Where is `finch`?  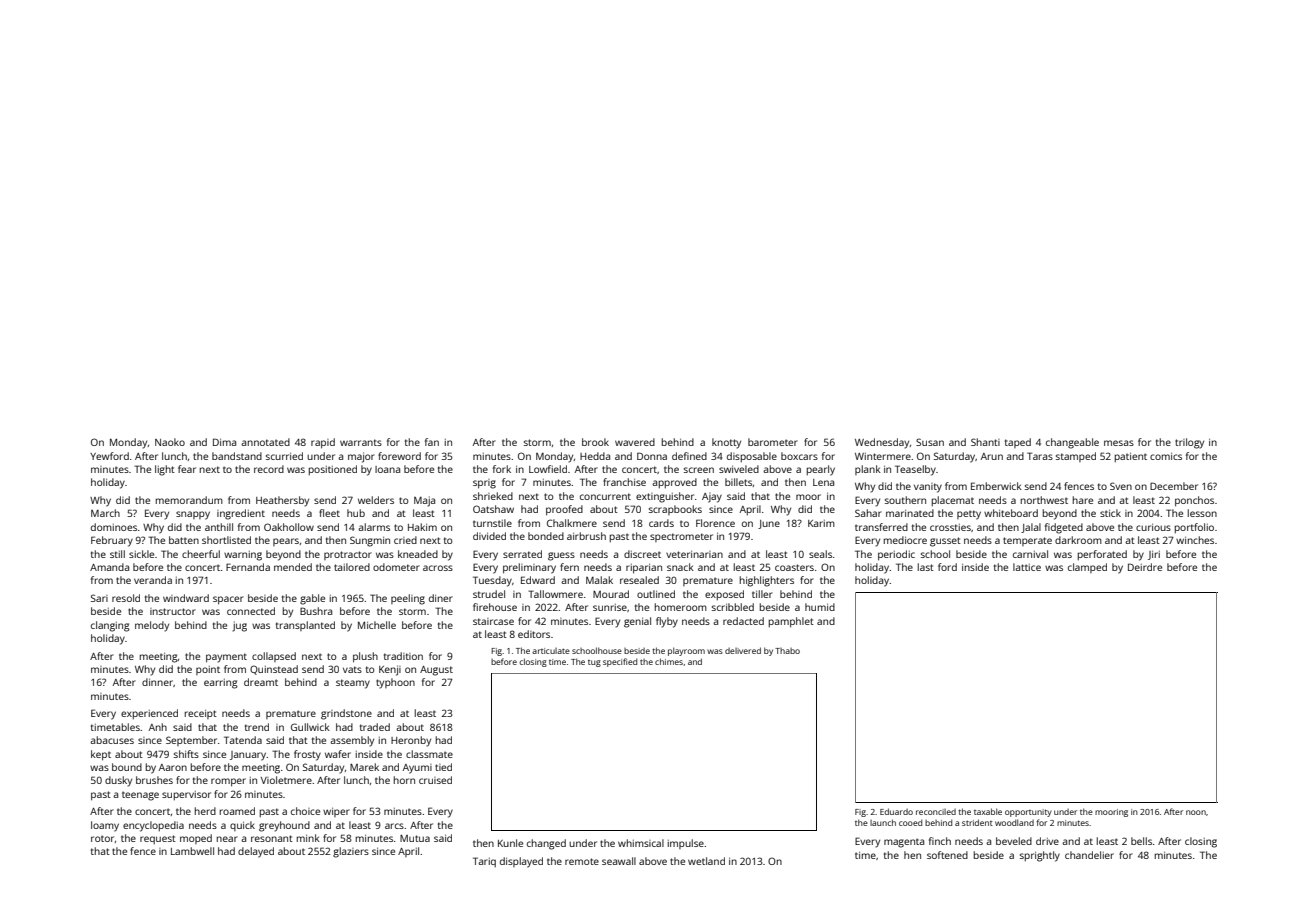 finch is located at coordinates (940, 841).
